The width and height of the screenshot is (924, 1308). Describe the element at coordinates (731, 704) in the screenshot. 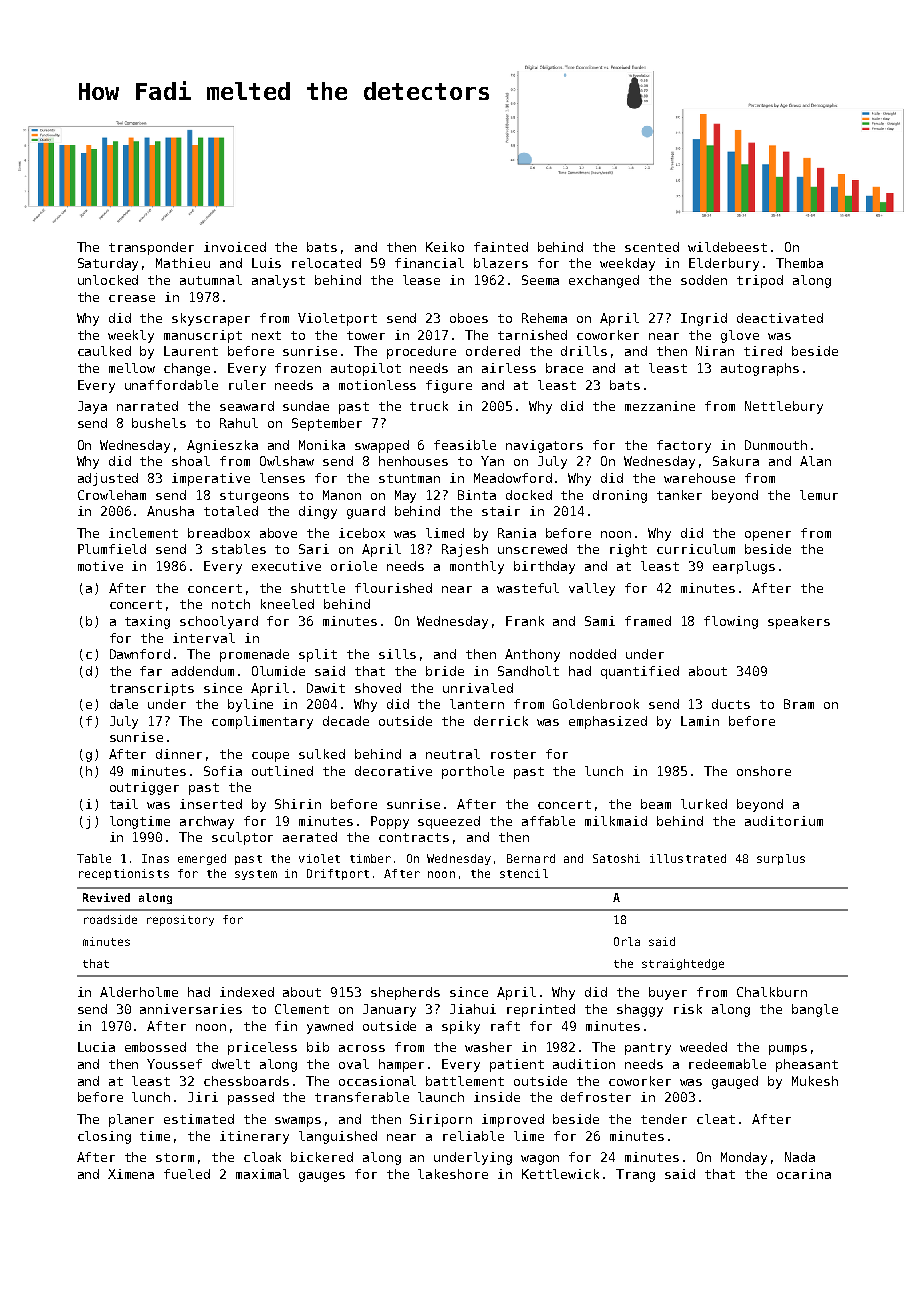

I see `ducts` at that location.
